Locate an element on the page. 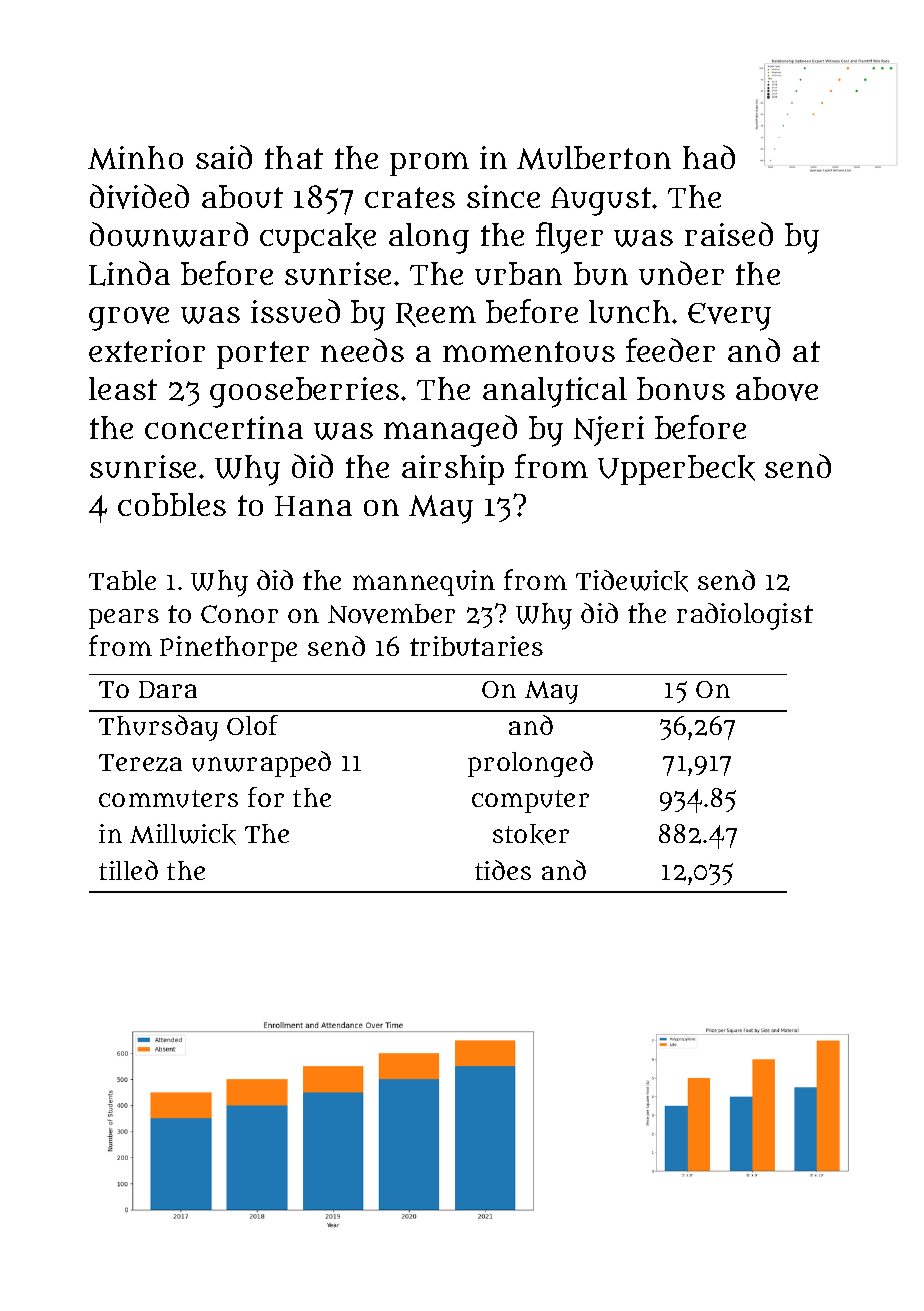 This page has height=1311, width=924. tributaries is located at coordinates (476, 646).
